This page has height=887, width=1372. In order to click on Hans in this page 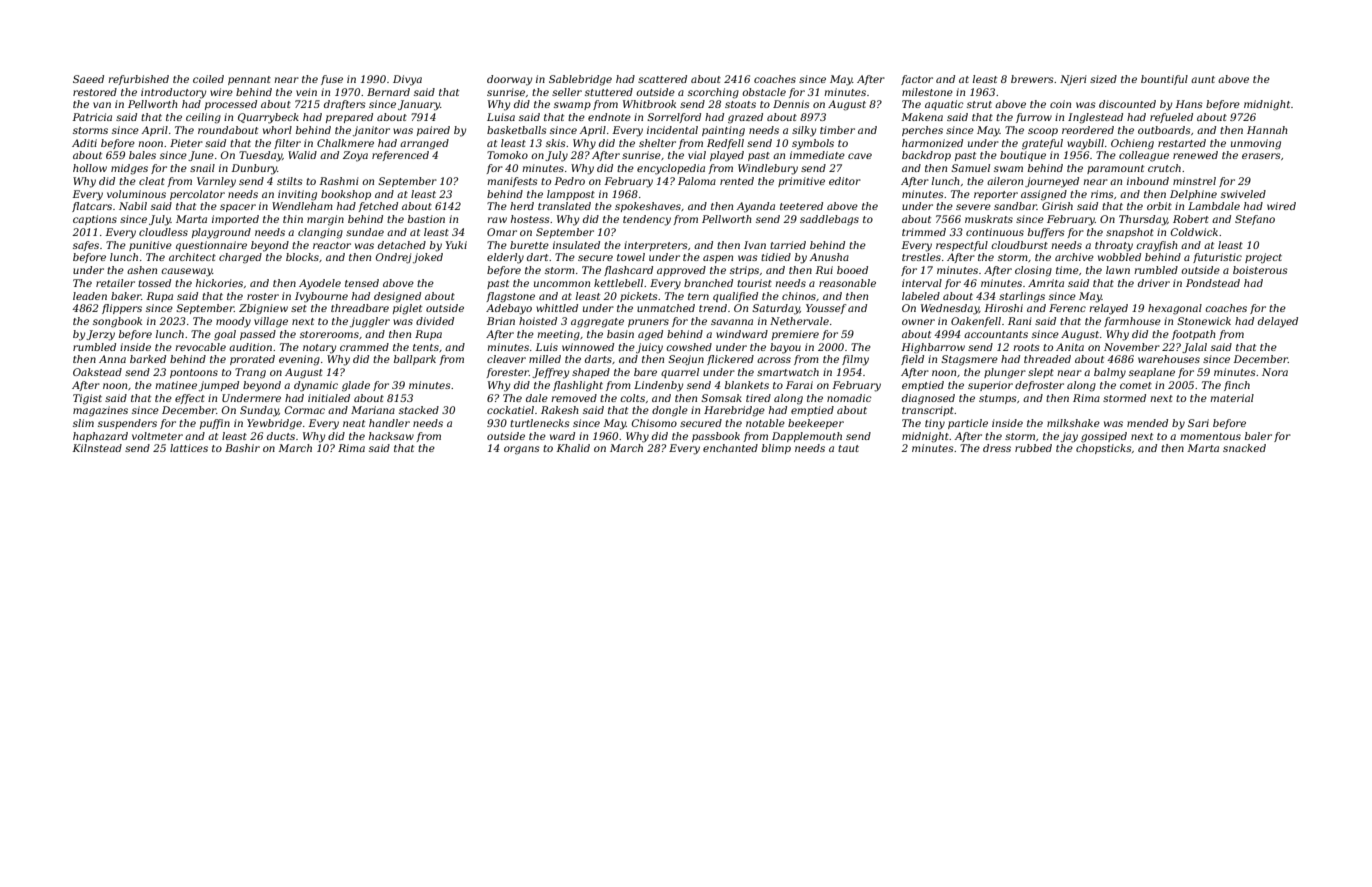, I will do `click(1189, 104)`.
